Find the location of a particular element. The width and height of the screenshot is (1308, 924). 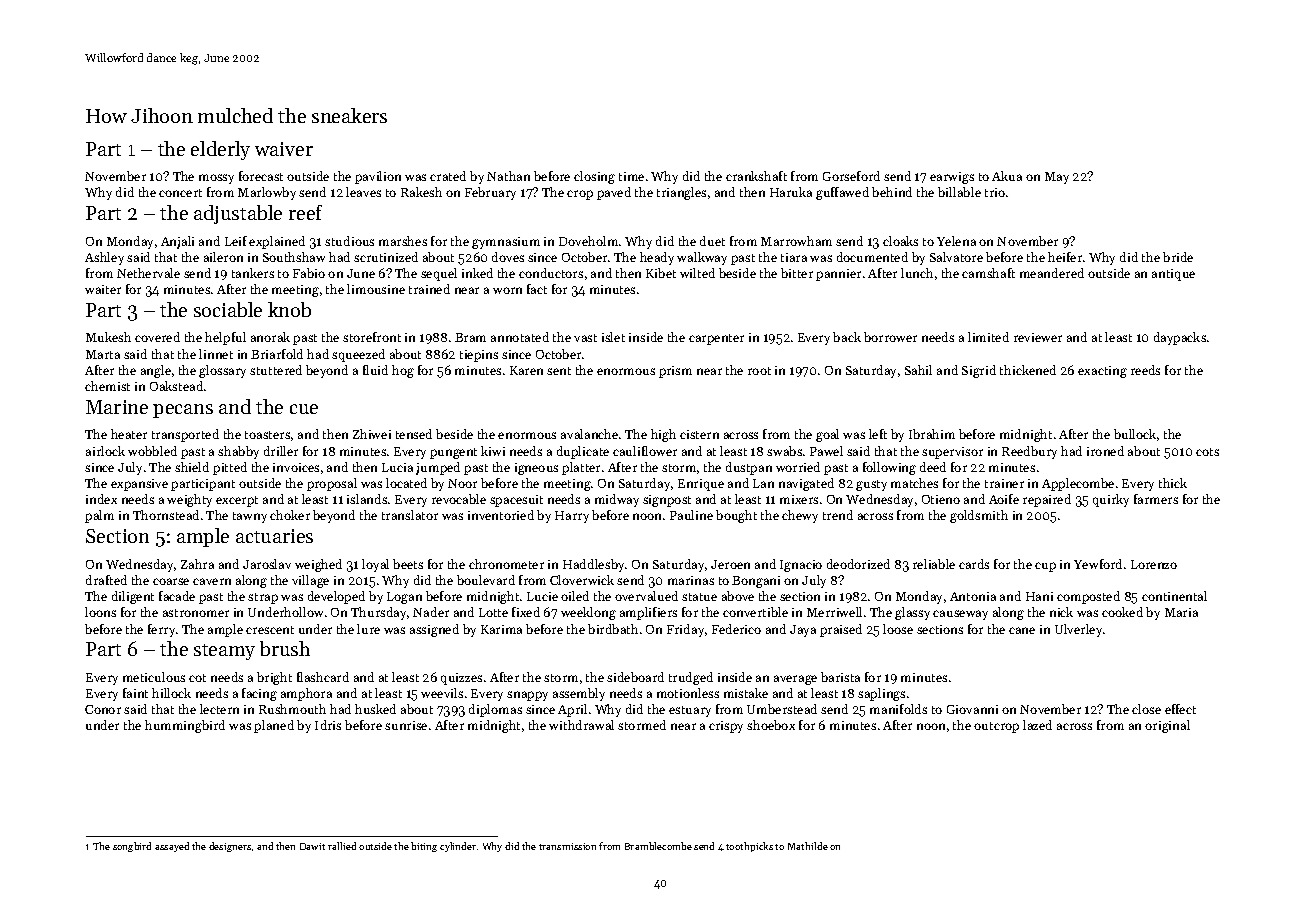

boulevard is located at coordinates (486, 580).
